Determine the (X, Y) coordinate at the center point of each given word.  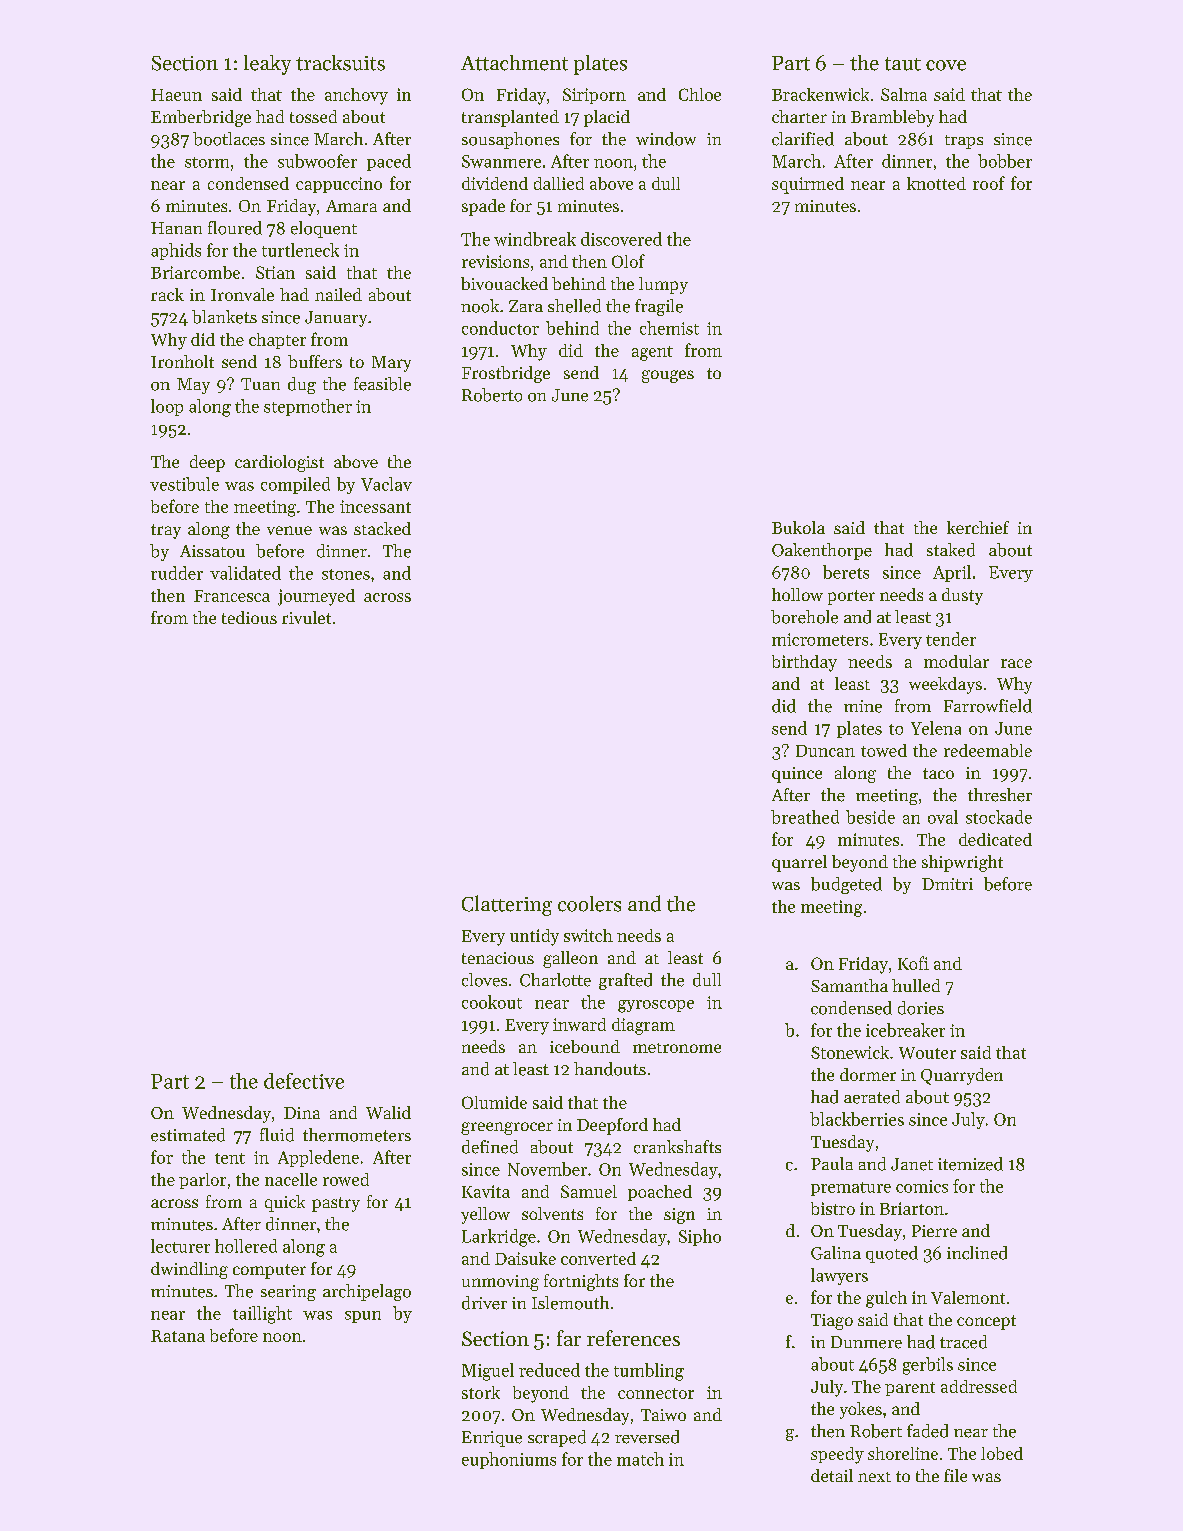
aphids (176, 251)
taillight (262, 1315)
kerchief (978, 527)
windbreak (535, 239)
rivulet (306, 617)
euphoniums (509, 1460)
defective (304, 1081)
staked (951, 550)
